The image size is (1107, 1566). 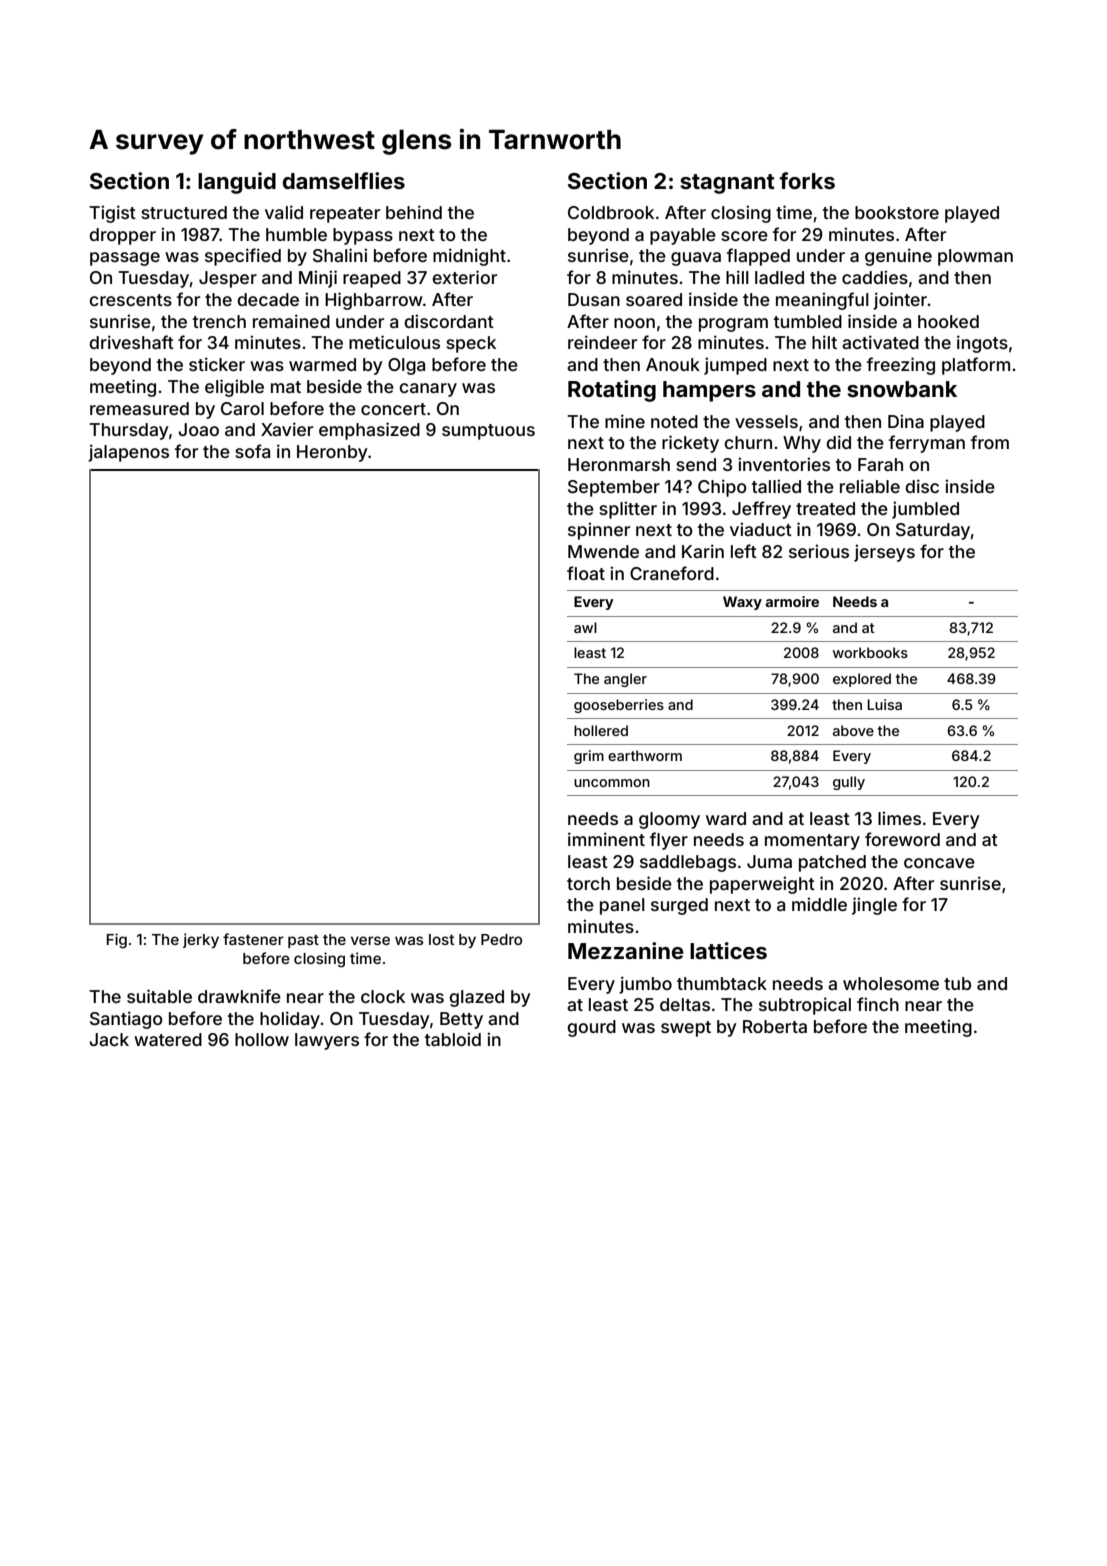 What do you see at coordinates (634, 323) in the page?
I see `noon` at bounding box center [634, 323].
